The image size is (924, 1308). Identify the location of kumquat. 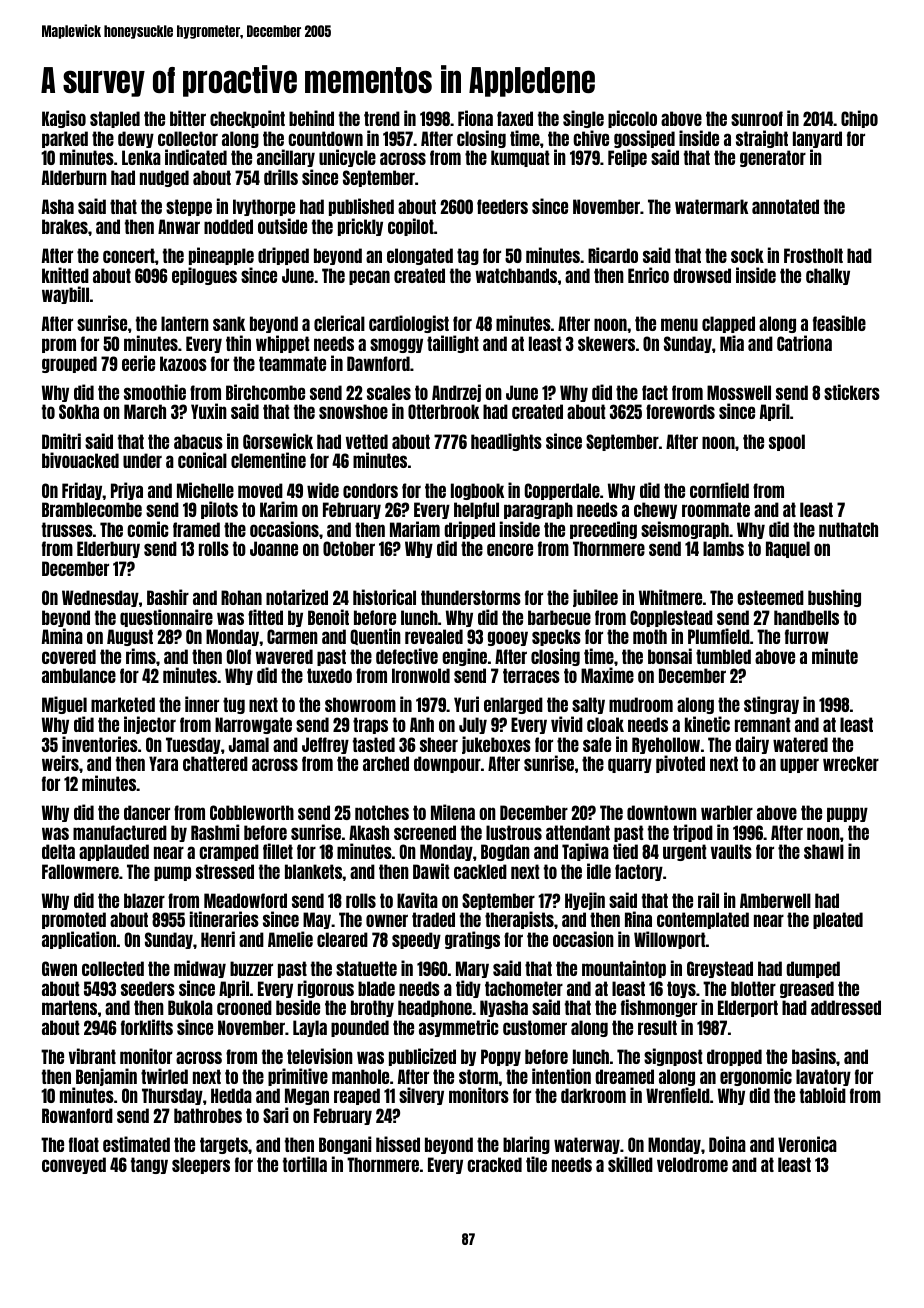
(520, 158).
